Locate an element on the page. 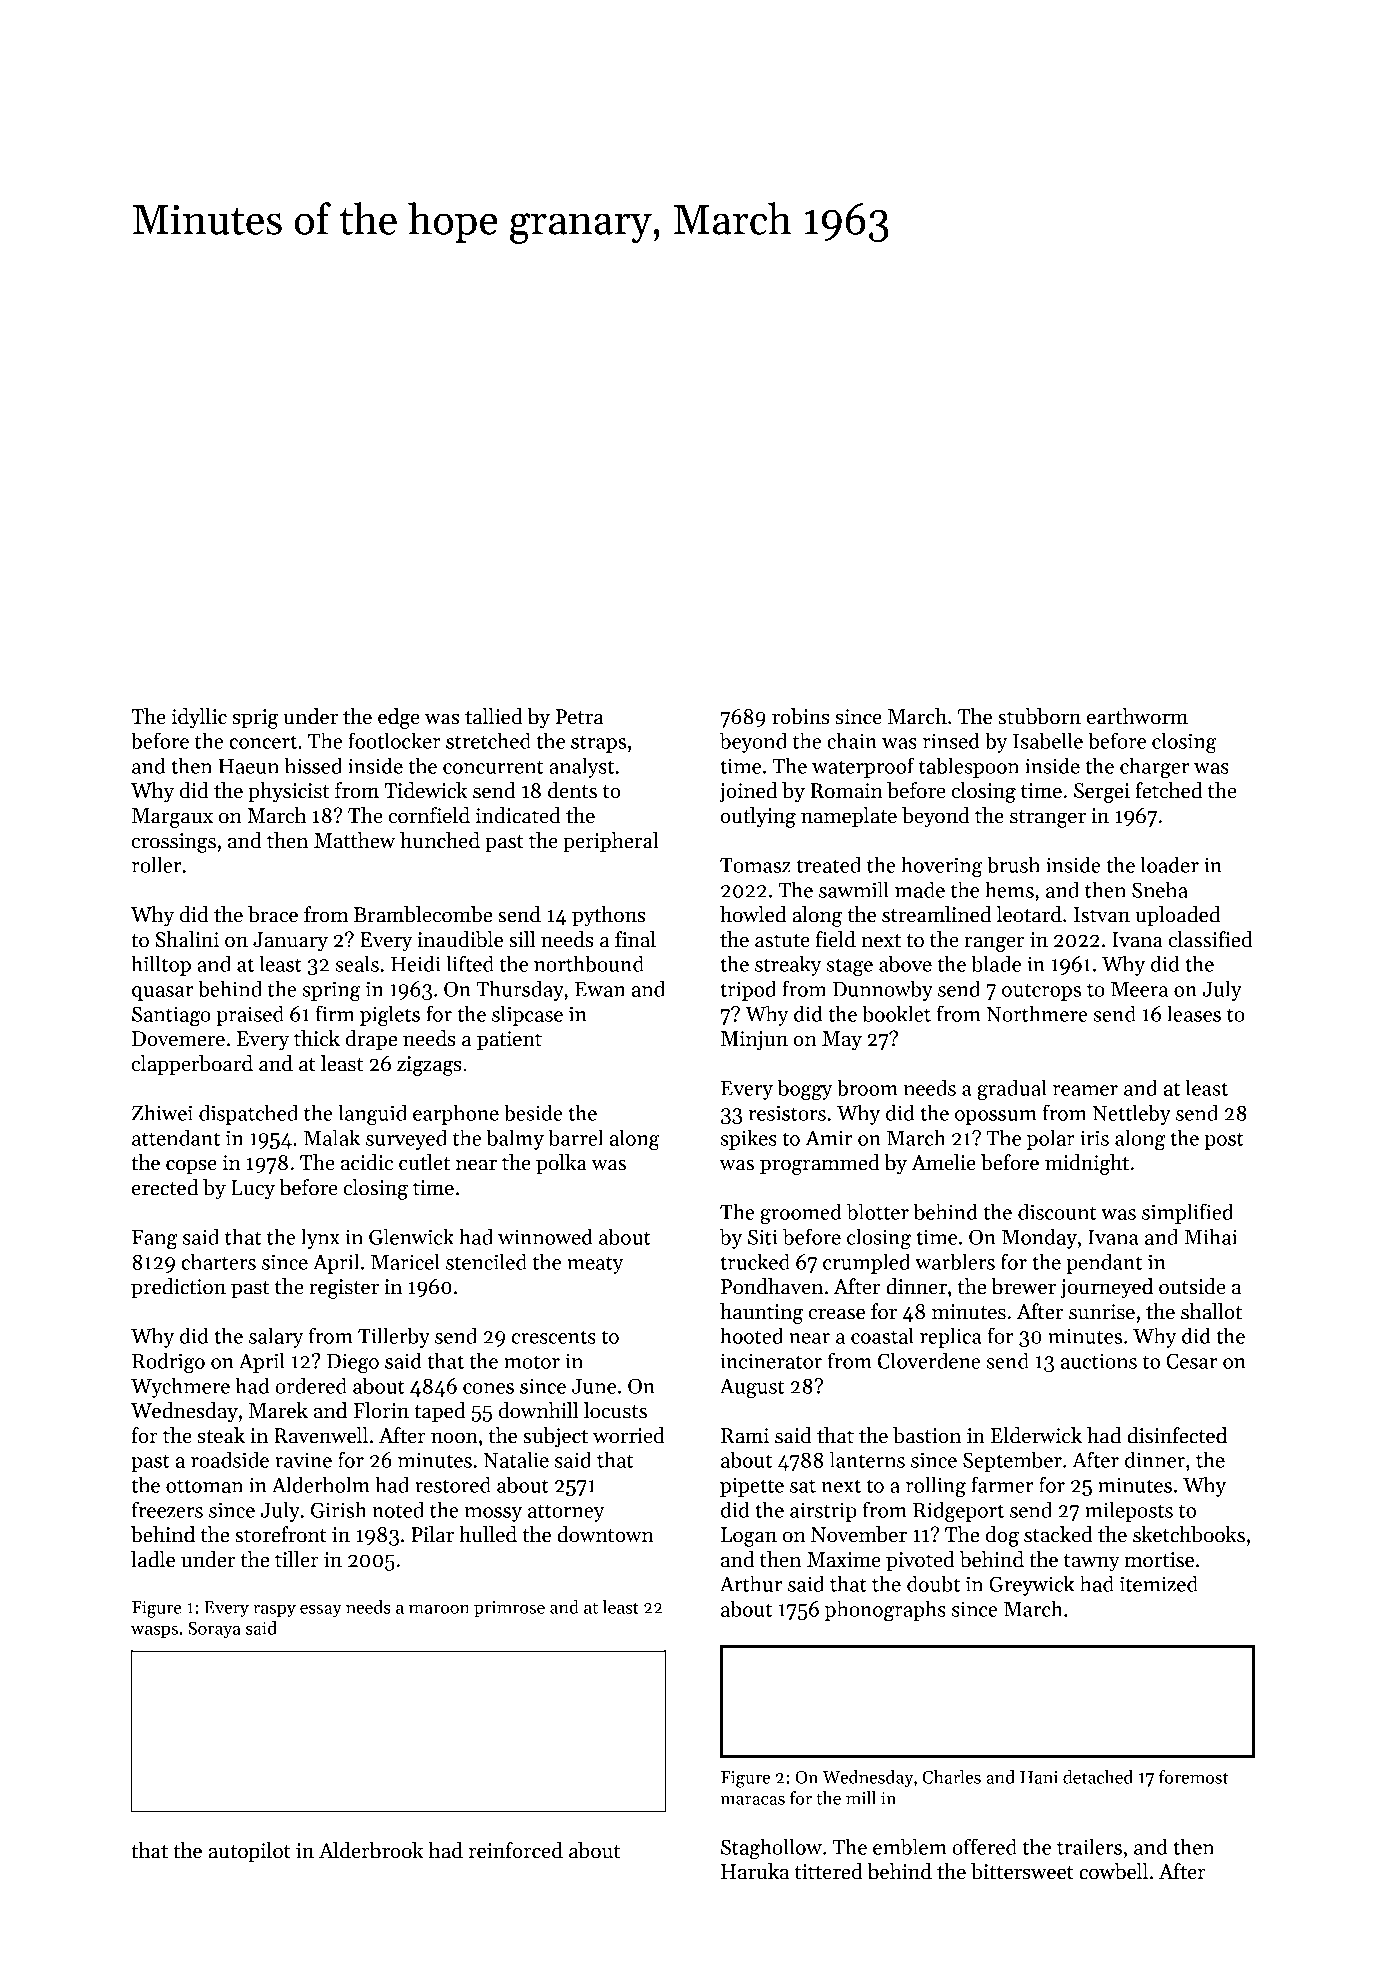  wasps is located at coordinates (154, 1632).
